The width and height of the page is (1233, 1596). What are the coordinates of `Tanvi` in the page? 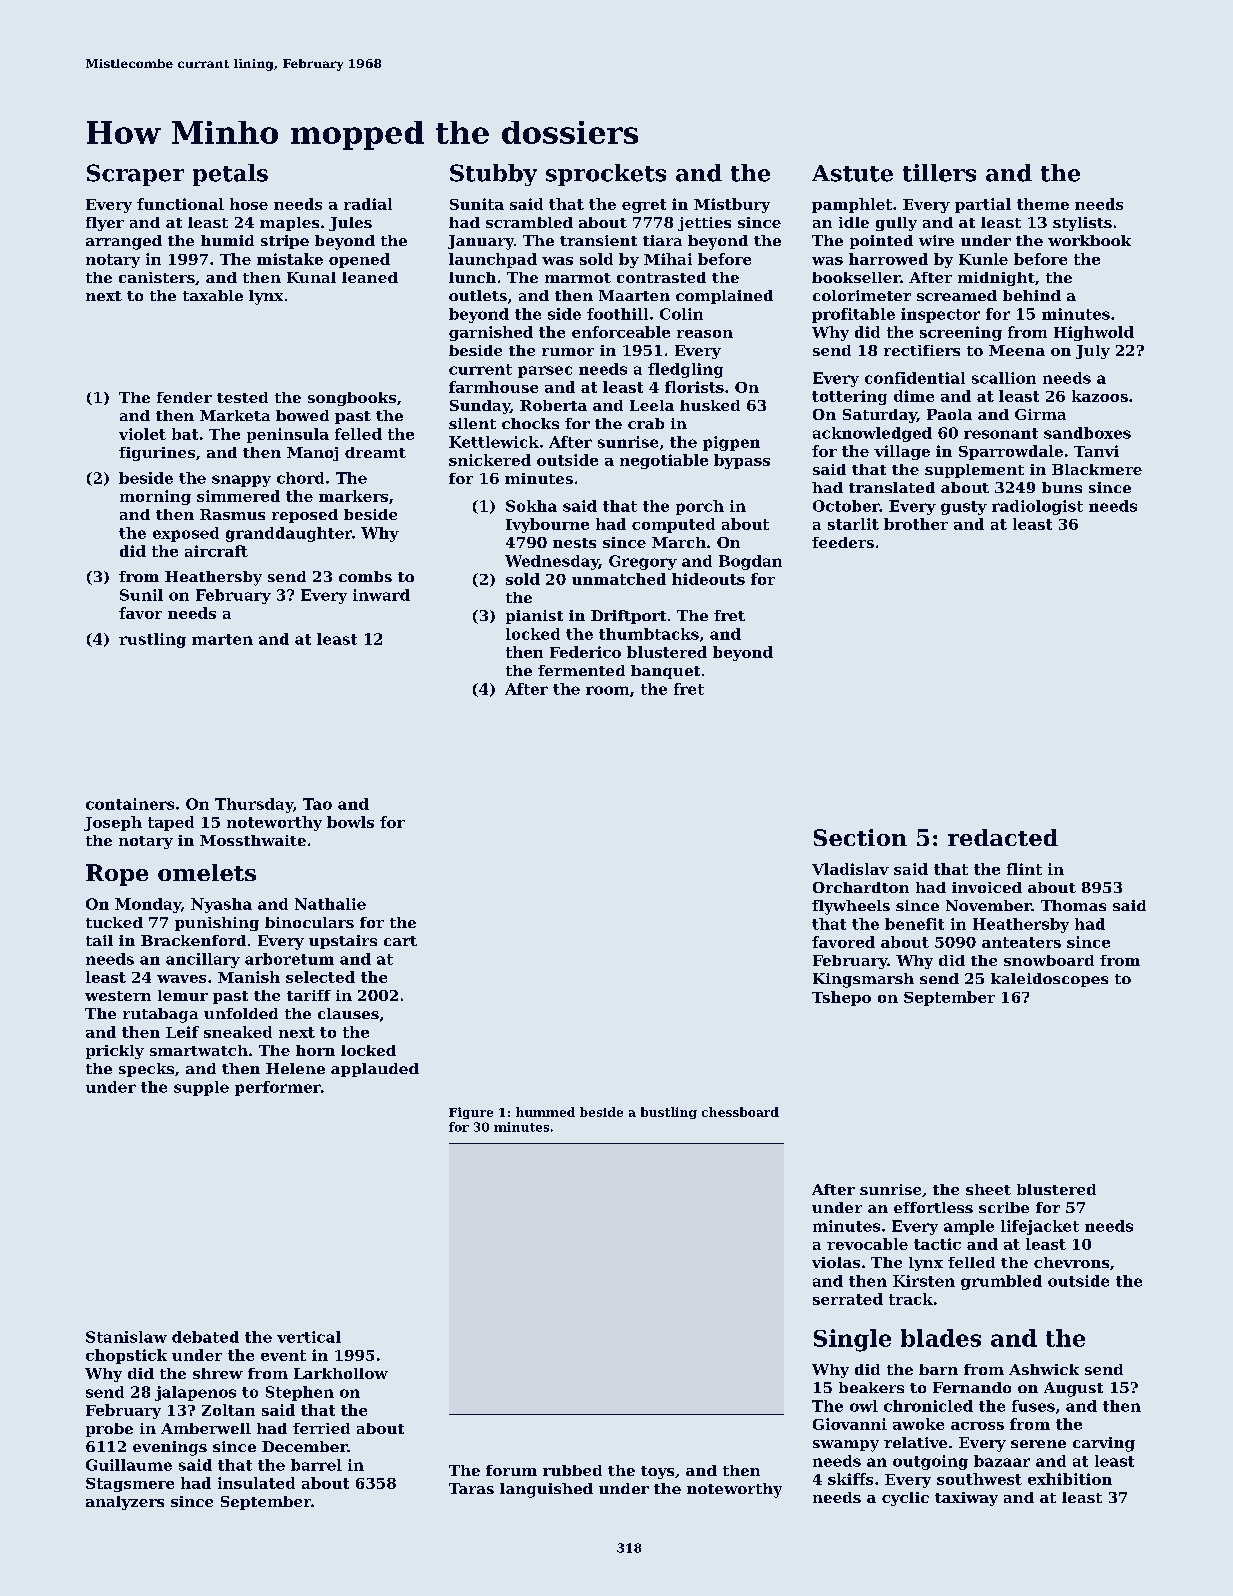 It's located at (1096, 451).
